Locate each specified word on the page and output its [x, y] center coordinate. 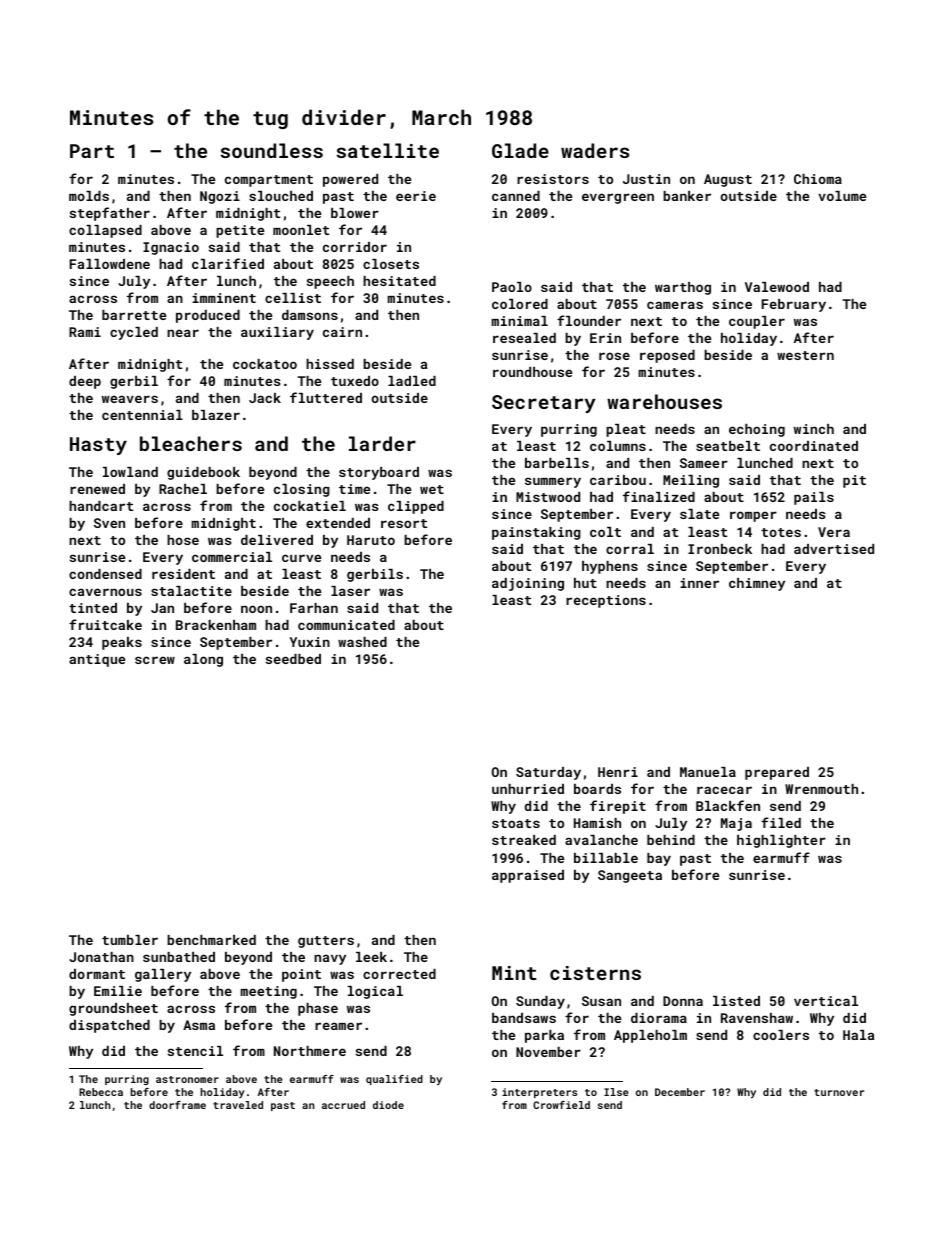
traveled [238, 1105]
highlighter [781, 841]
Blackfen [728, 805]
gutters [326, 942]
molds [89, 196]
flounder [589, 320]
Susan [601, 1001]
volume [842, 196]
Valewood [777, 287]
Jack [265, 398]
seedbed [293, 659]
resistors [553, 179]
